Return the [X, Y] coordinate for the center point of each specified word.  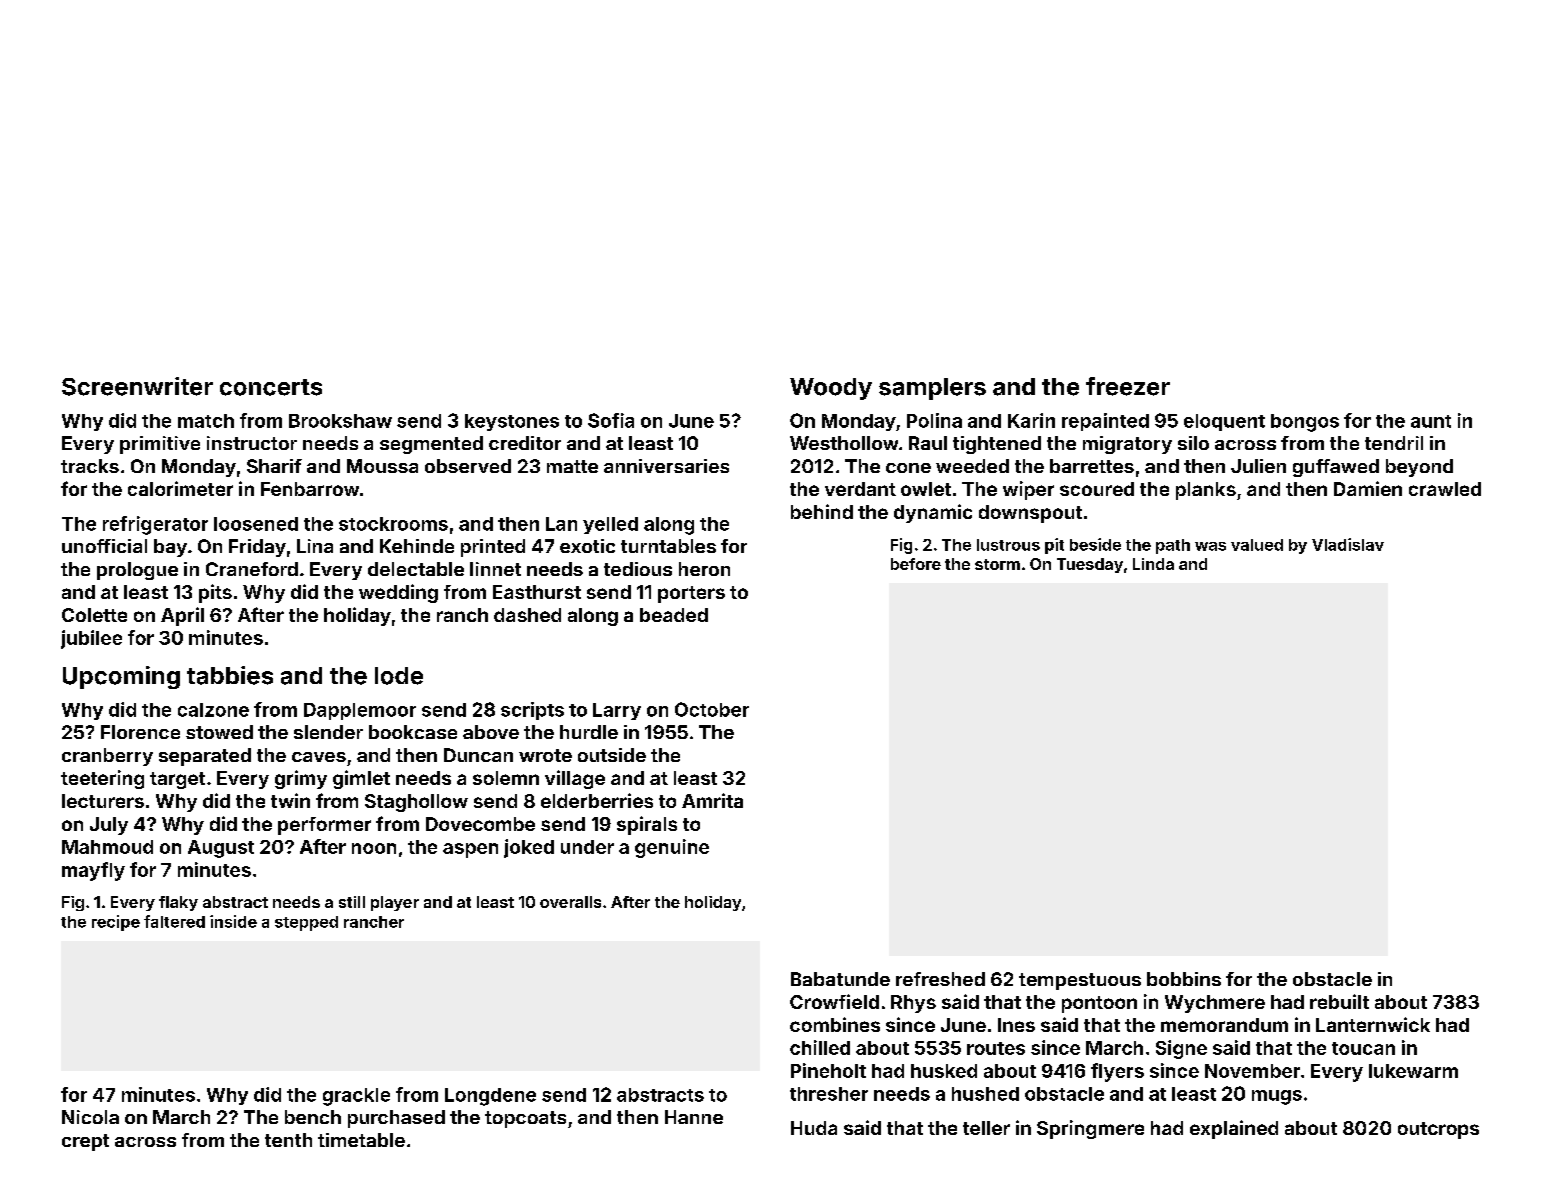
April [182, 616]
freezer [1128, 386]
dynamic [933, 513]
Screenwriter [137, 386]
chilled [820, 1047]
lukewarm [1413, 1071]
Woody [831, 389]
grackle [356, 1097]
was [1210, 546]
